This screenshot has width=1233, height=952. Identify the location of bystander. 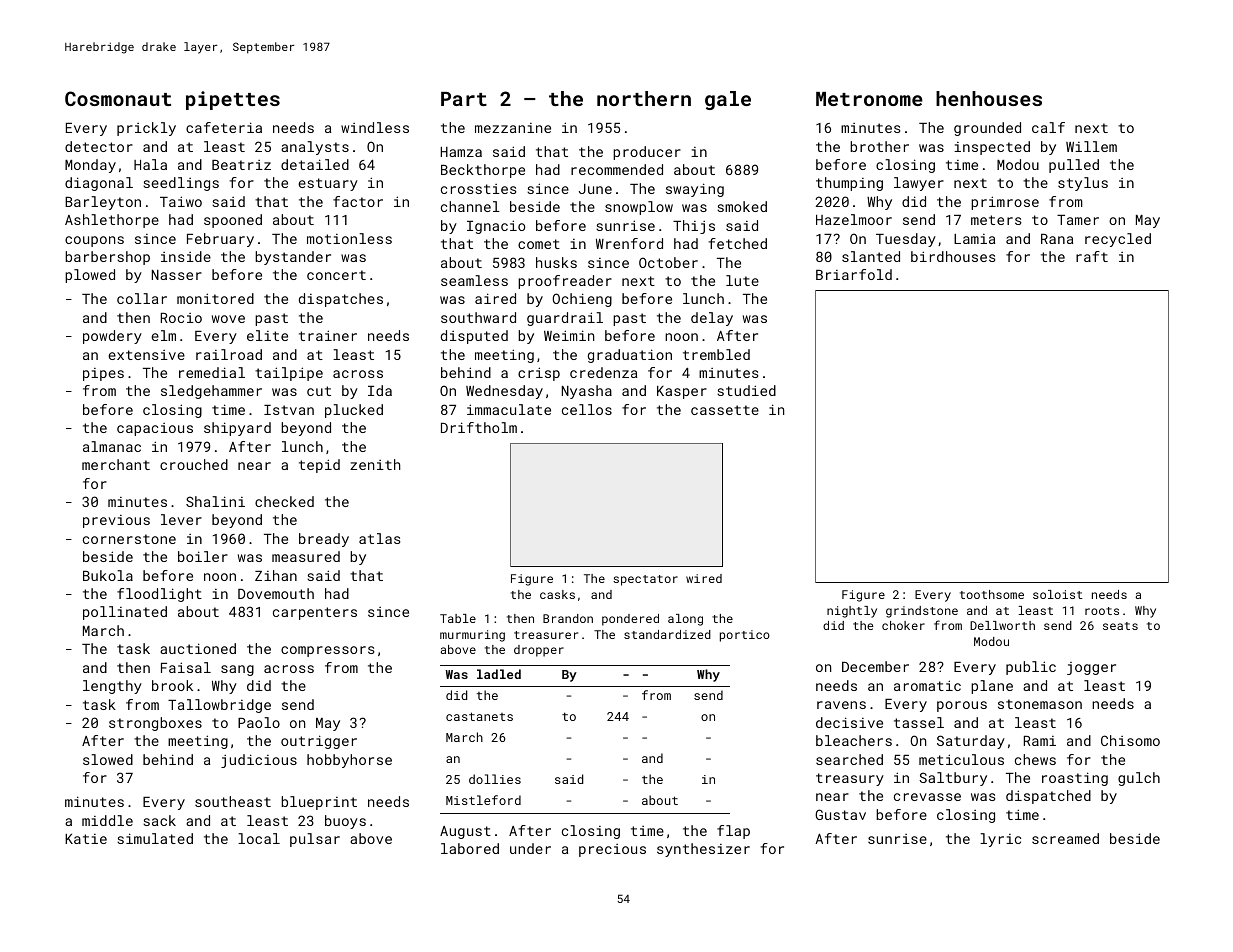
(293, 258).
